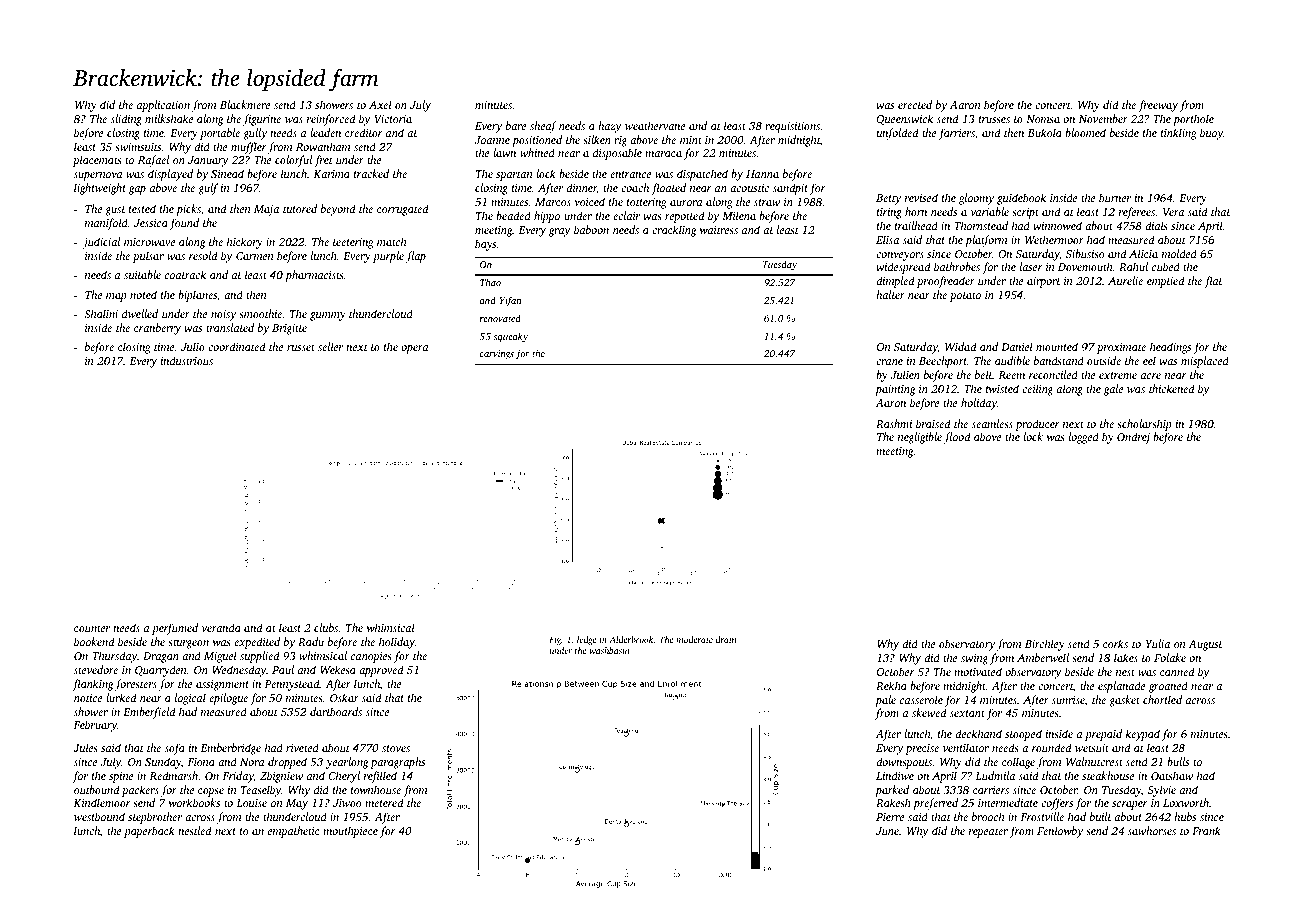 The image size is (1308, 924). I want to click on mouthpiece, so click(350, 832).
